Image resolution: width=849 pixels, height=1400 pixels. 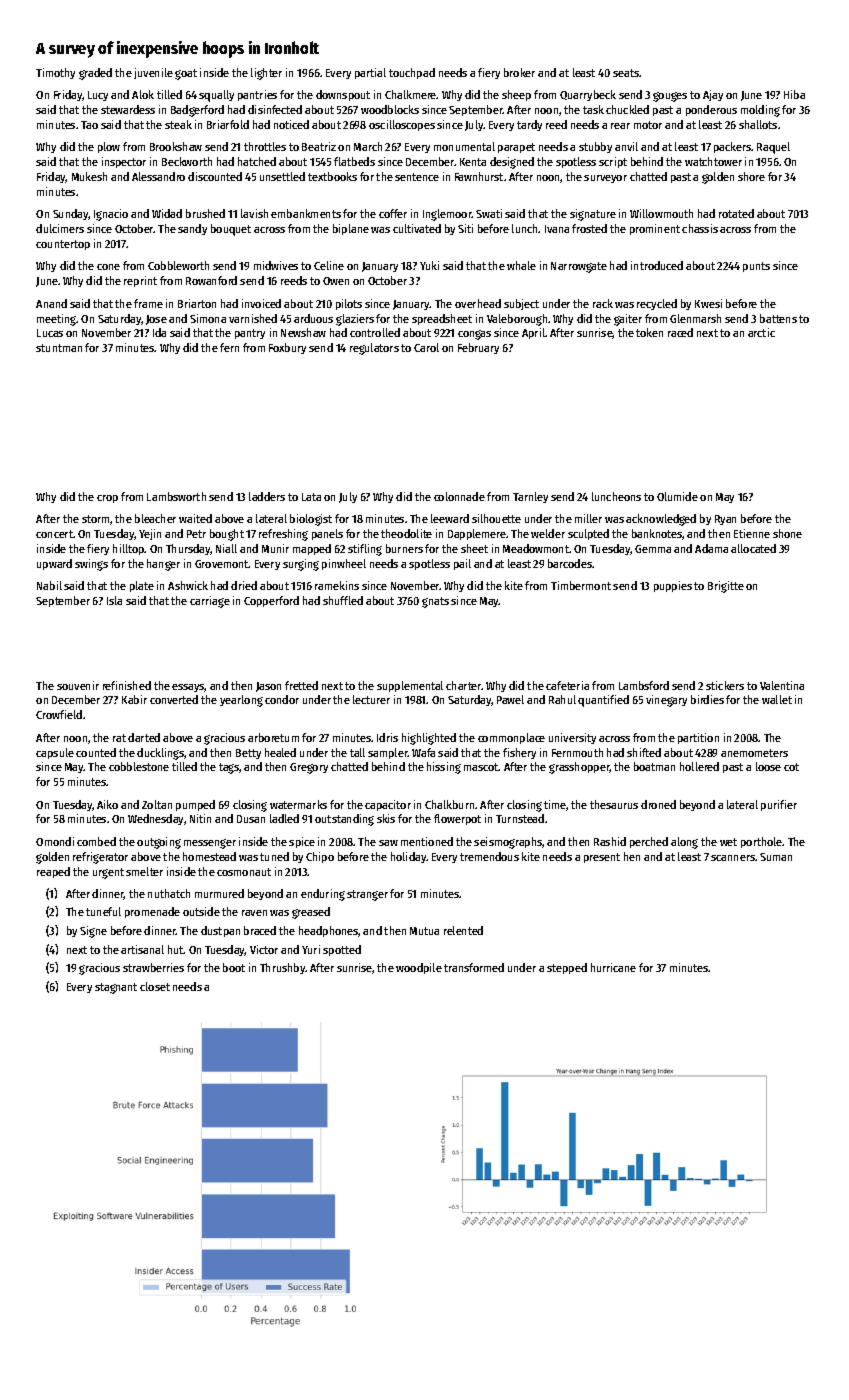 What do you see at coordinates (188, 585) in the document?
I see `Ashwick` at bounding box center [188, 585].
